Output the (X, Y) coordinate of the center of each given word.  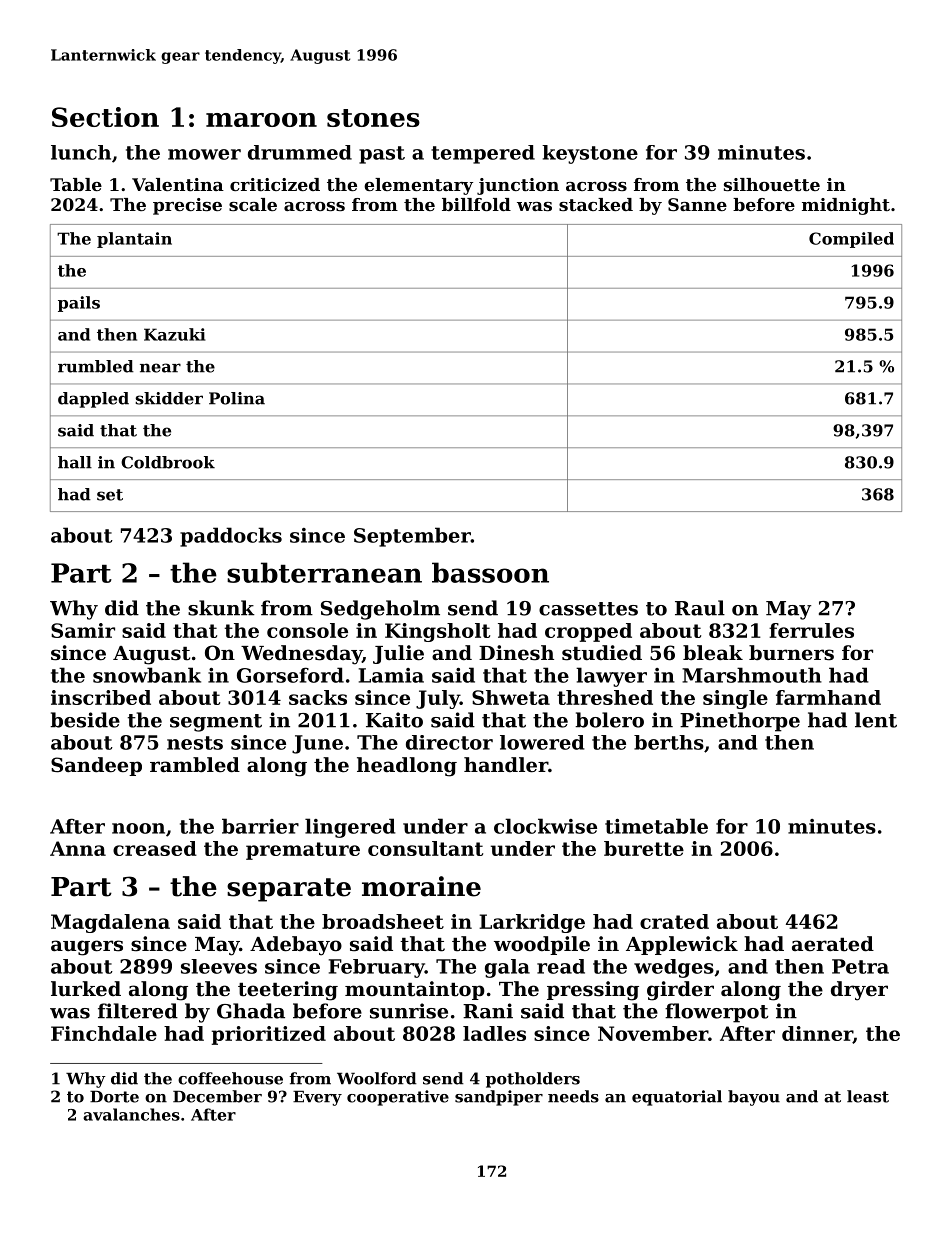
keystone (590, 154)
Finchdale (104, 1033)
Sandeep (96, 766)
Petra (860, 966)
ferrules (811, 630)
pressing (593, 991)
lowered (542, 742)
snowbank (147, 675)
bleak (713, 653)
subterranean (324, 572)
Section (105, 117)
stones (373, 118)
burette (644, 848)
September (412, 537)
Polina (237, 398)
